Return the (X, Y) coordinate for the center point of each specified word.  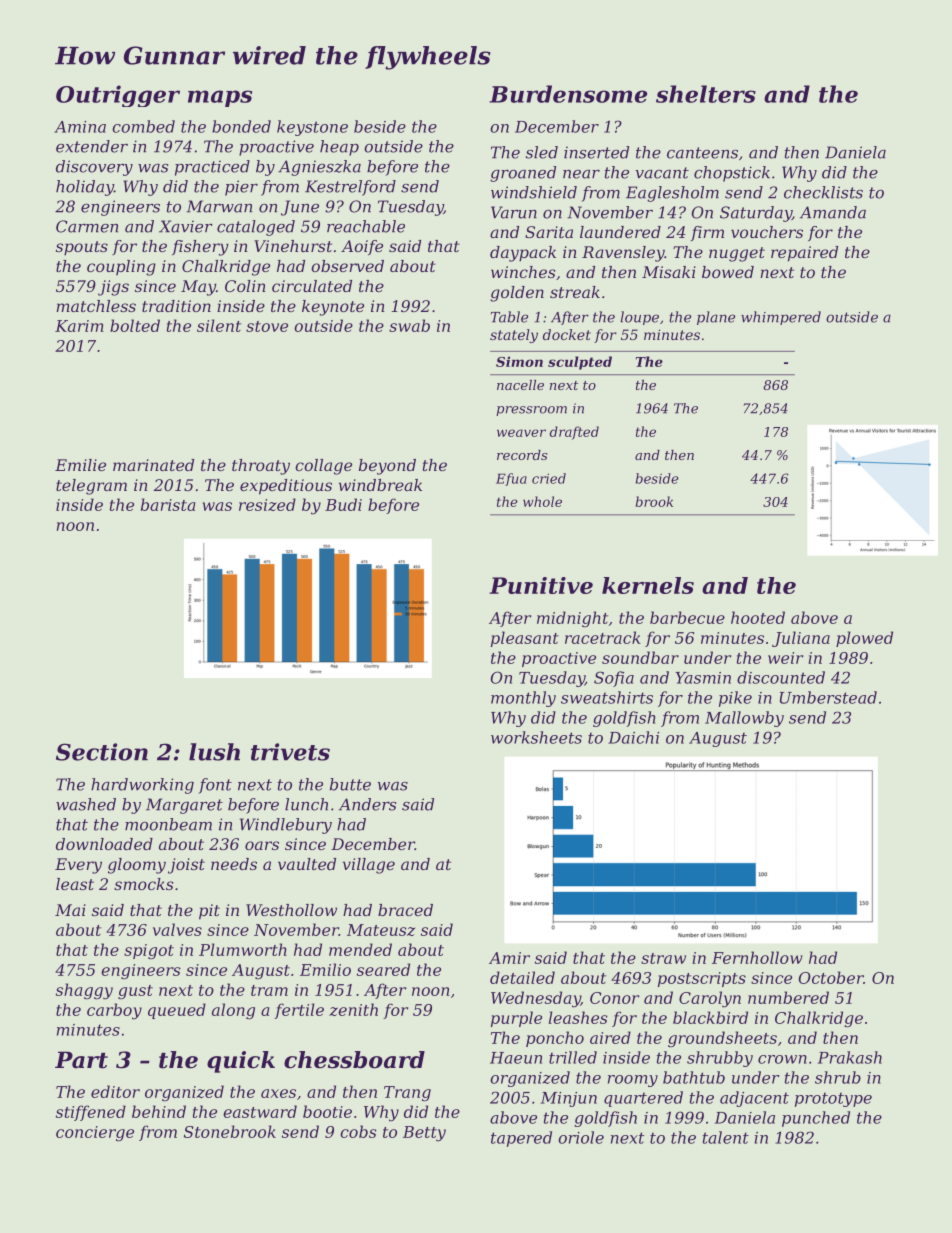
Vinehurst (293, 246)
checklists (823, 192)
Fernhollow (757, 957)
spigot (149, 951)
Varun (514, 212)
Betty (424, 1134)
